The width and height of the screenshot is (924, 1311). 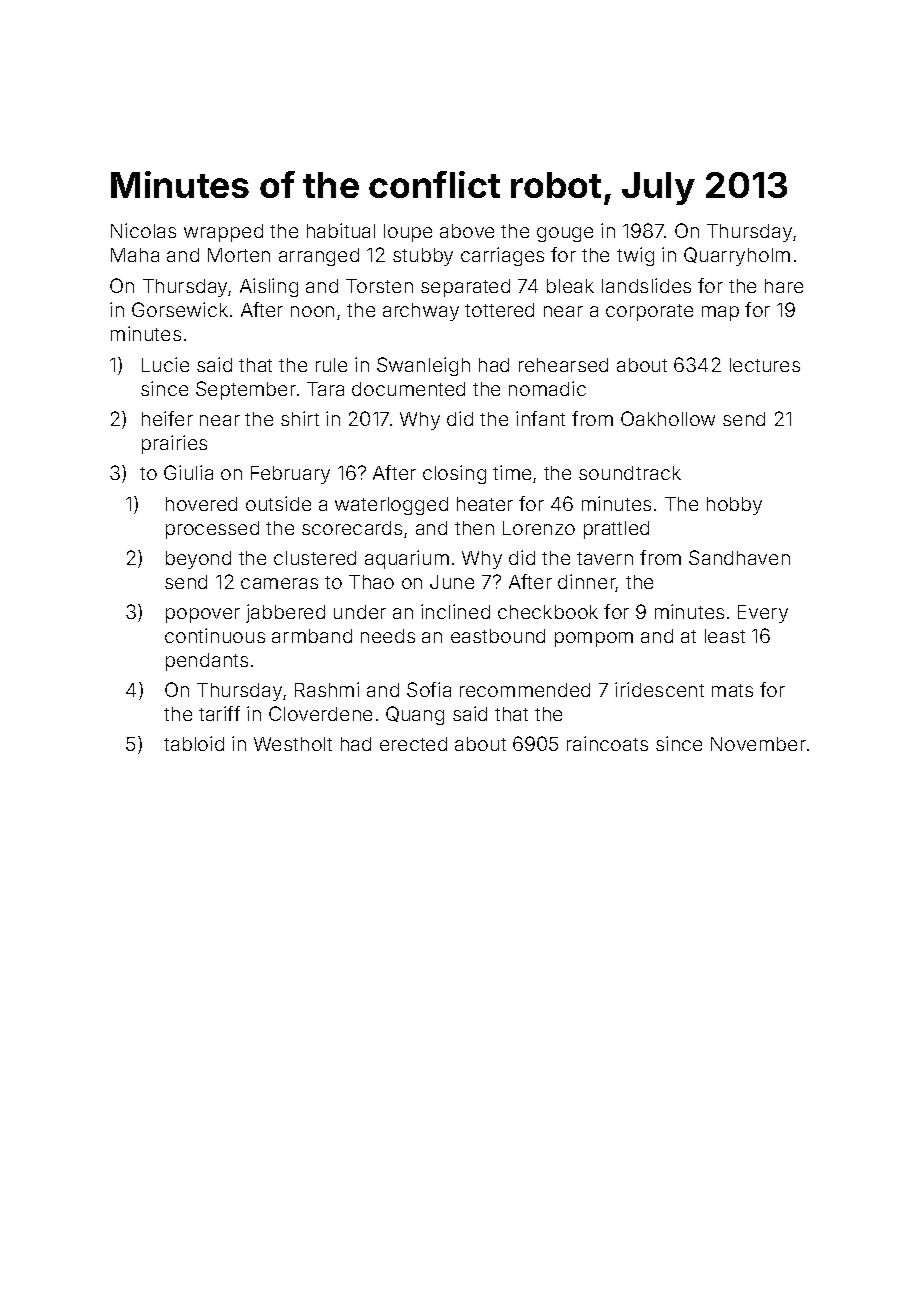 I want to click on heifer, so click(x=167, y=418).
